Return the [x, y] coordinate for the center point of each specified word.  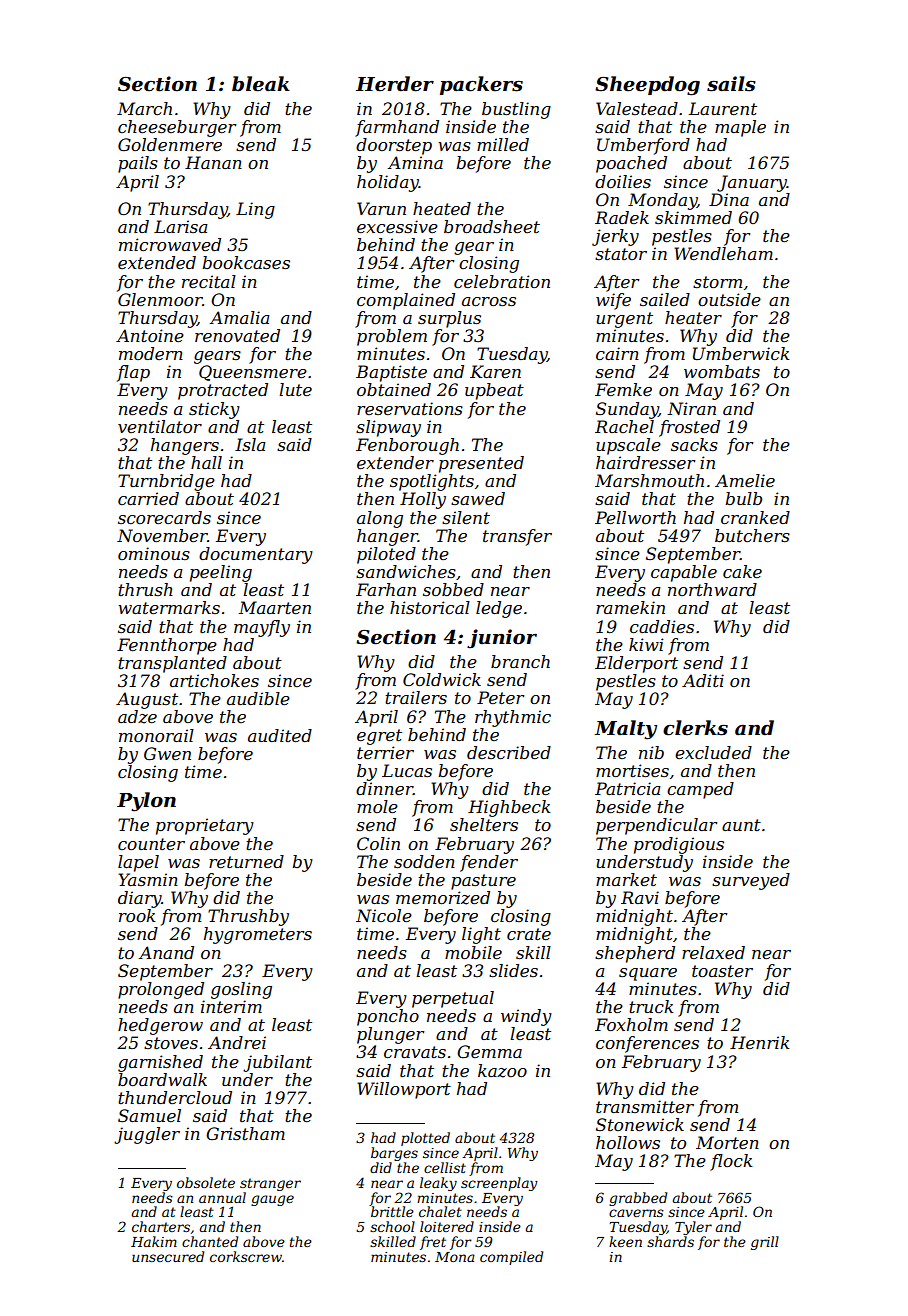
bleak [261, 84]
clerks [695, 728]
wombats [722, 371]
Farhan [386, 589]
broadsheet [492, 226]
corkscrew [246, 1256]
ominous [154, 553]
